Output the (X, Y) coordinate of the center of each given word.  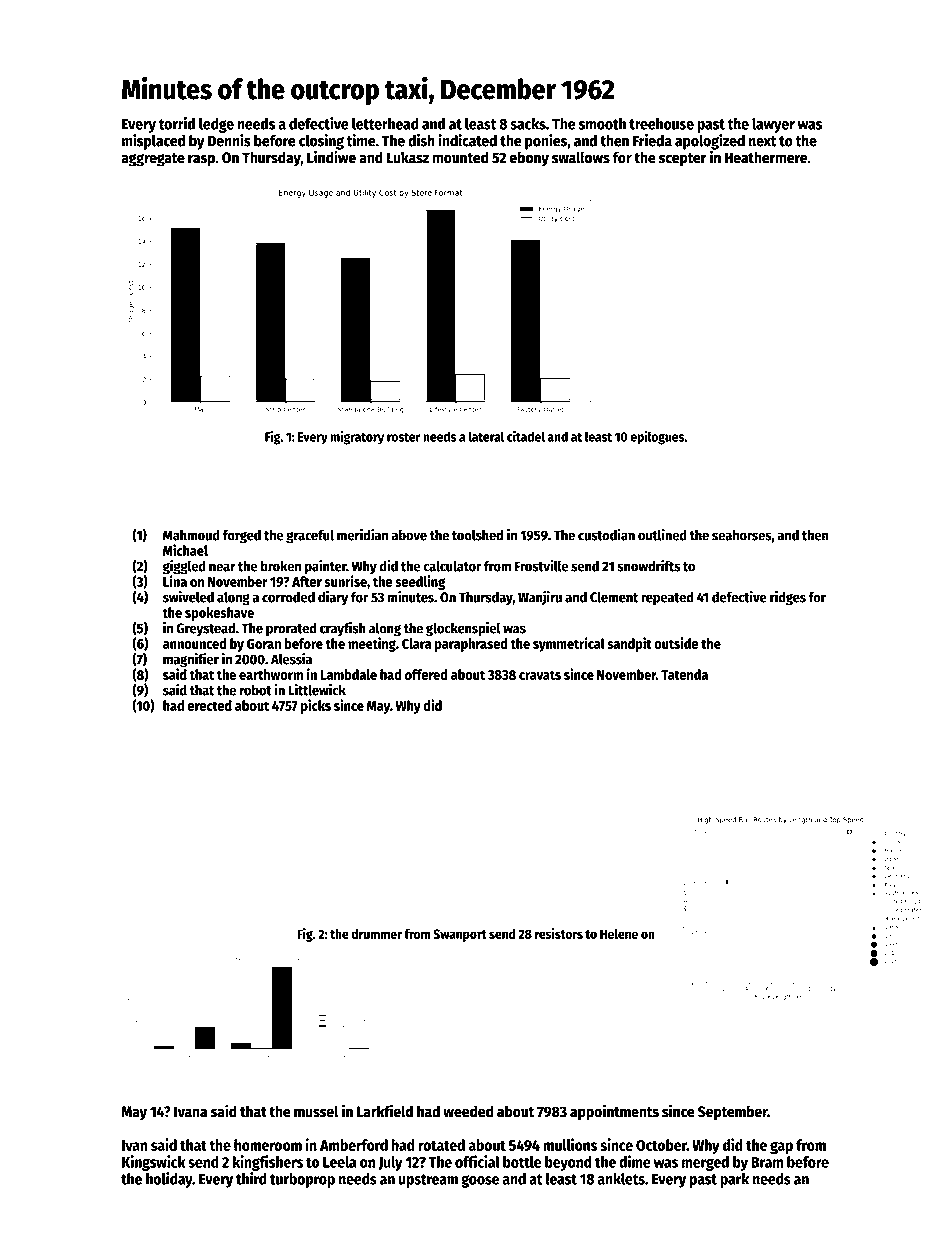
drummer (376, 934)
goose (480, 1181)
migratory (357, 438)
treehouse (661, 124)
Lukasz (407, 157)
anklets (621, 1179)
